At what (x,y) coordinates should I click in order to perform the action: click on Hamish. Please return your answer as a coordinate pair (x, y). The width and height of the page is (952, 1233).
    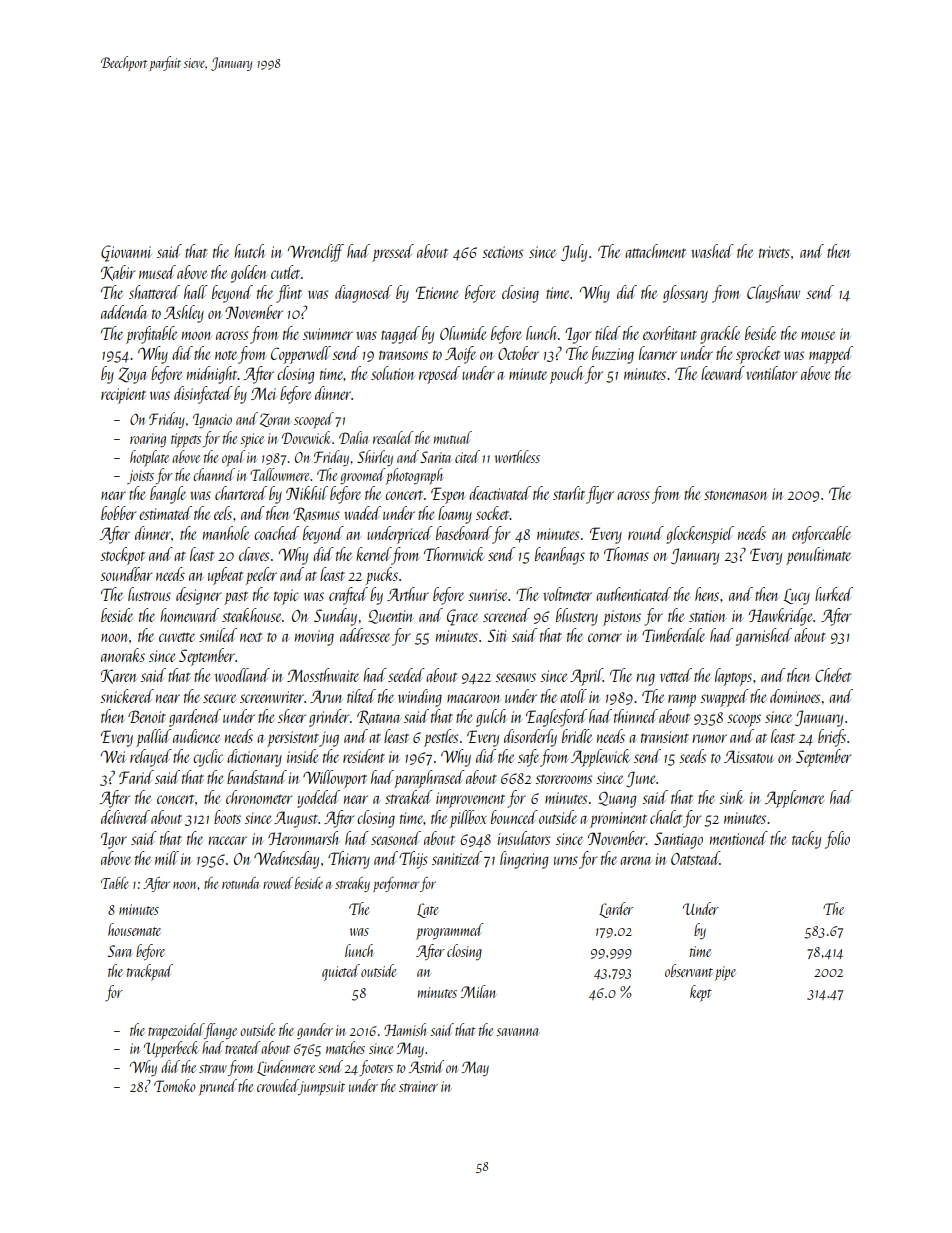
    Looking at the image, I should click on (405, 1029).
